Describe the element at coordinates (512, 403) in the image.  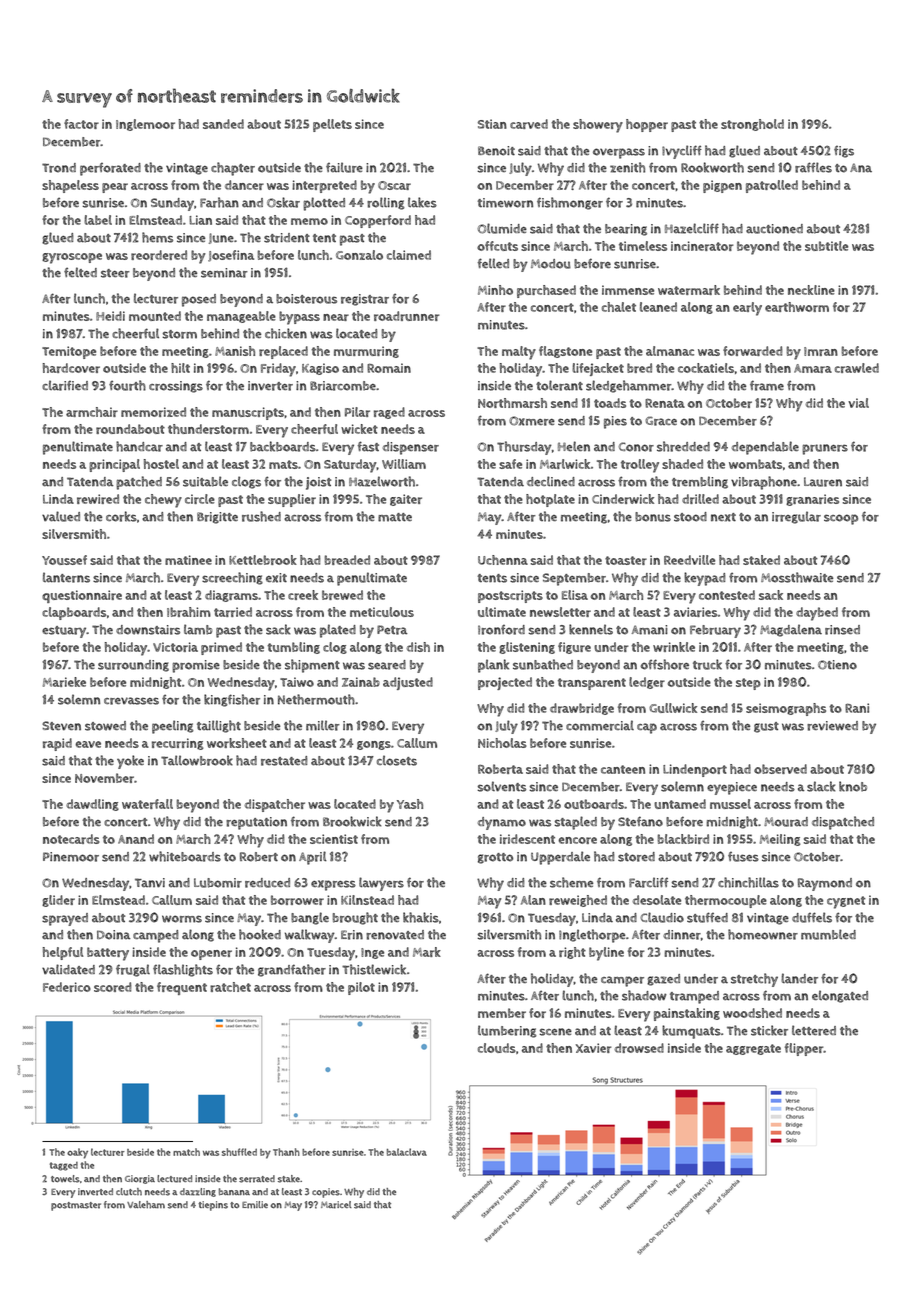
I see `Northmarsh` at that location.
